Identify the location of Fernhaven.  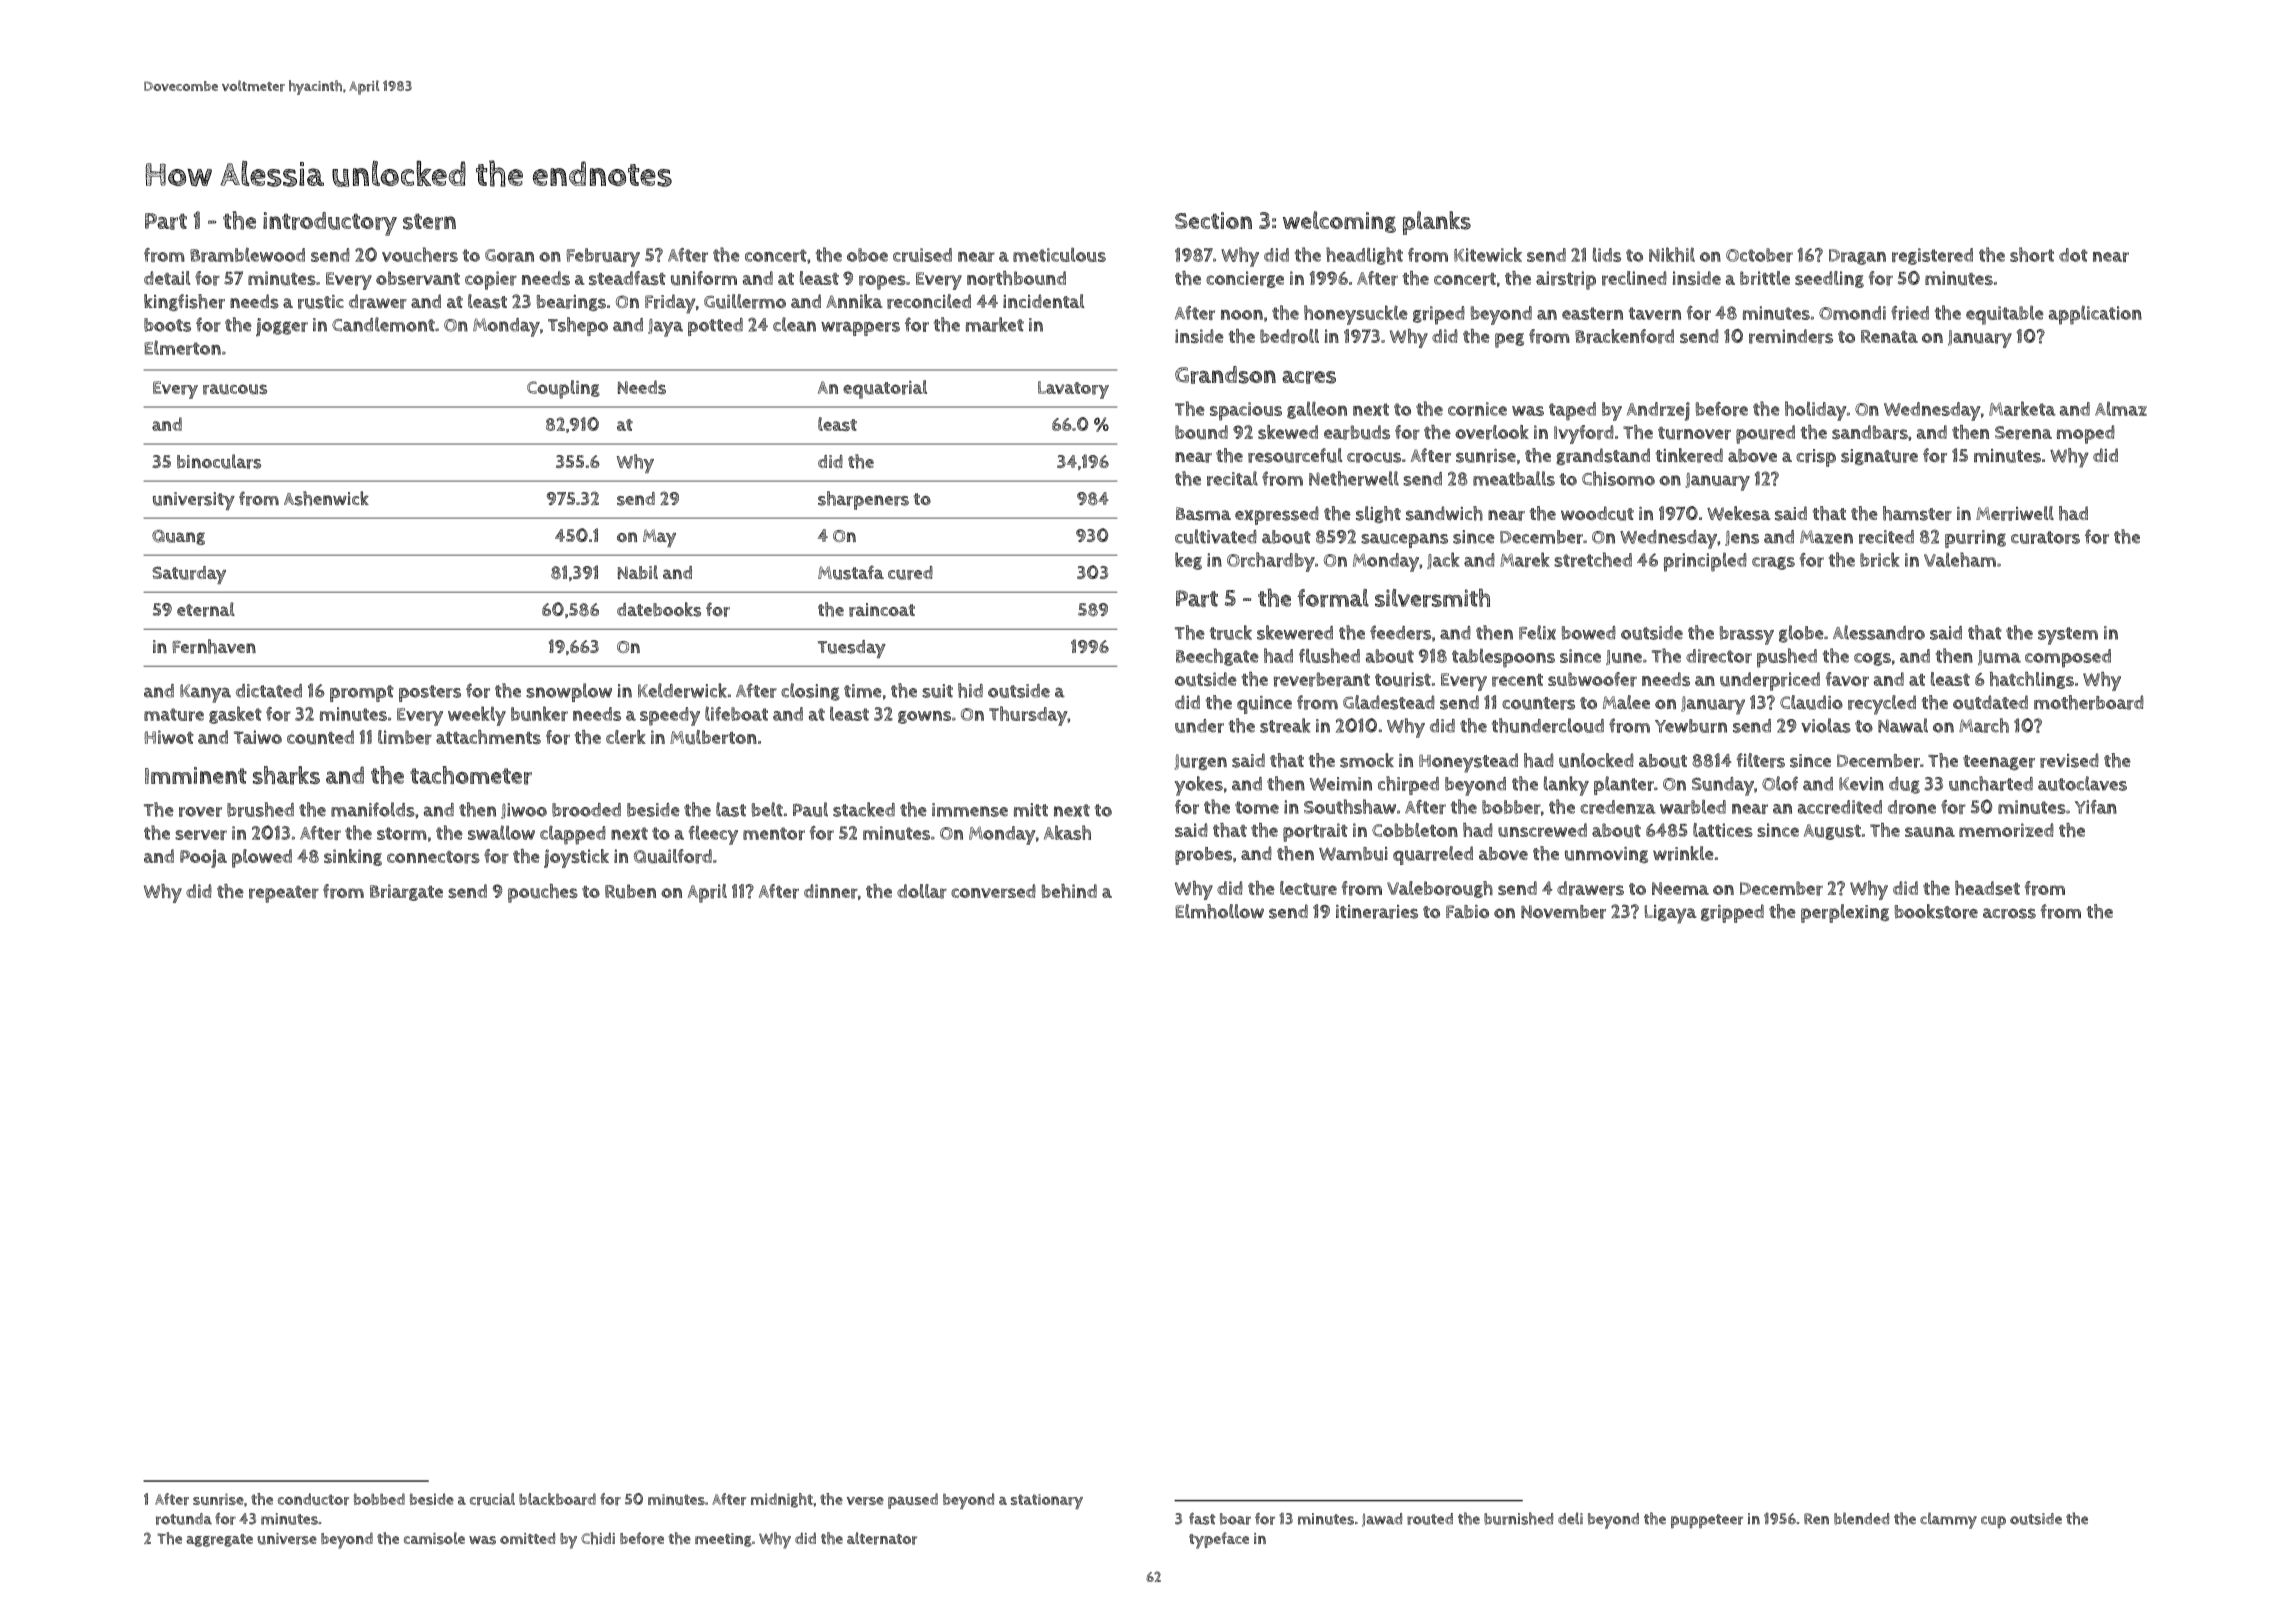
(214, 646).
